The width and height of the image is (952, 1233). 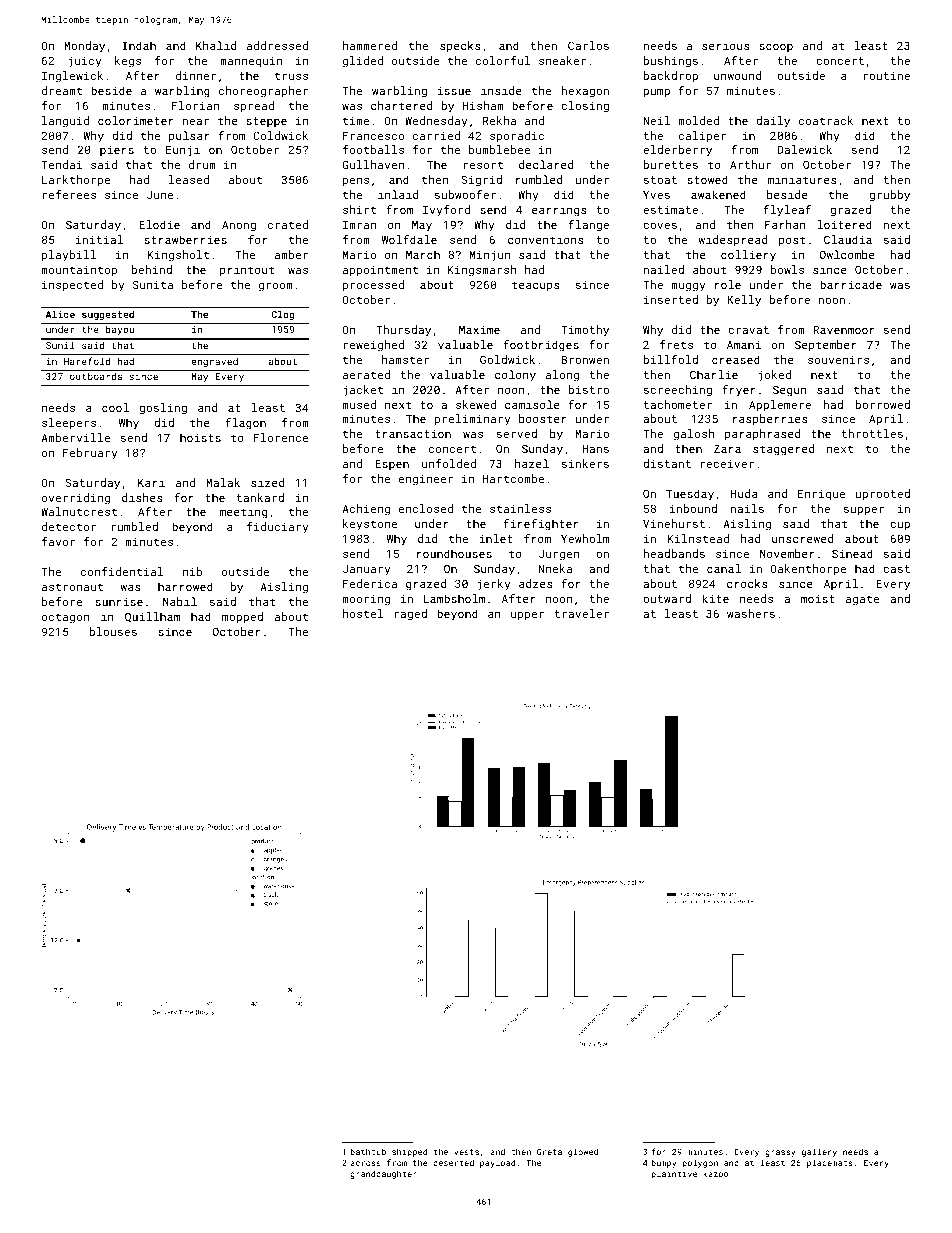 What do you see at coordinates (383, 1174) in the image?
I see `granddaughter` at bounding box center [383, 1174].
